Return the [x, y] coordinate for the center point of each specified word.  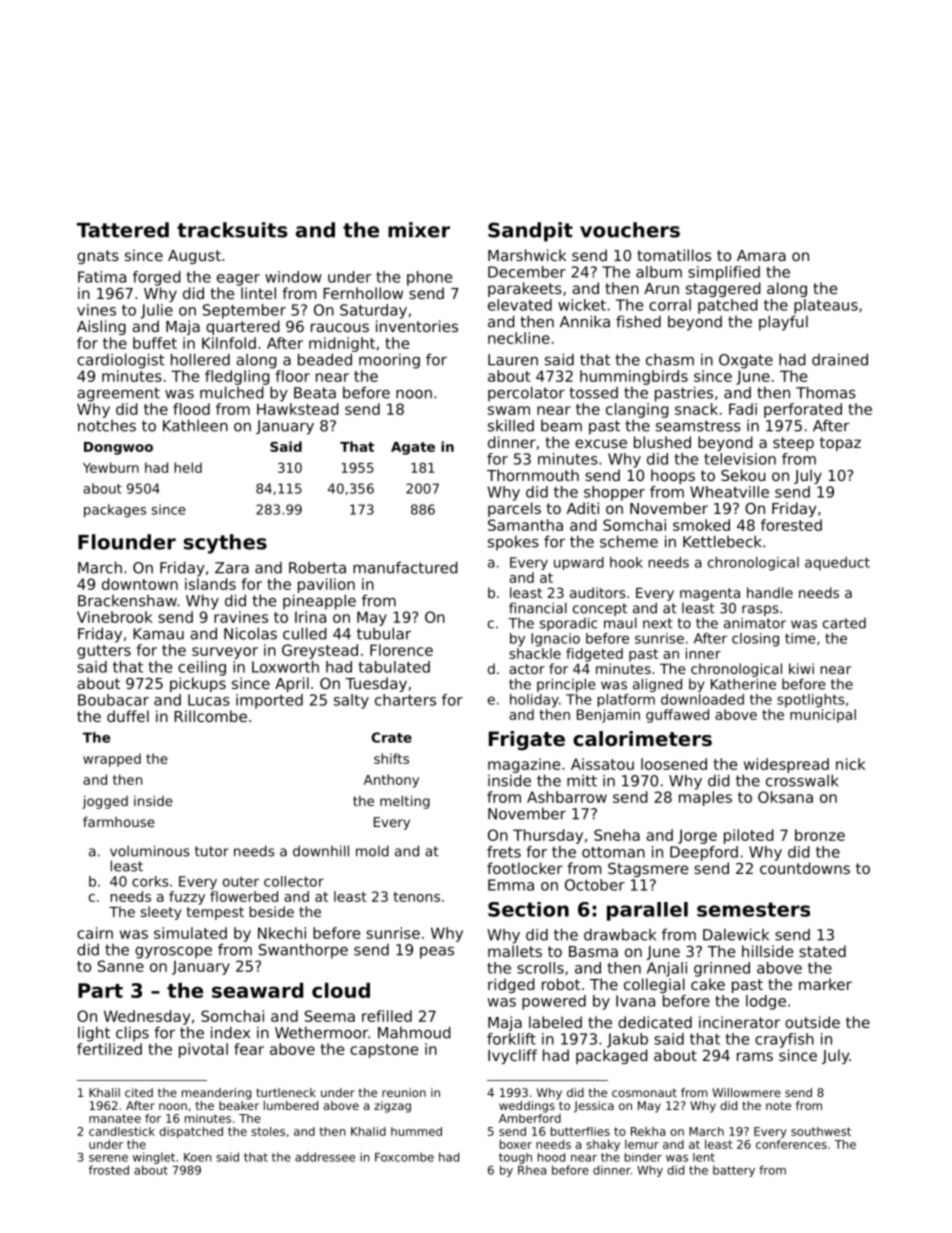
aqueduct [837, 564]
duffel [128, 716]
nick [851, 764]
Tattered [123, 230]
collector [294, 881]
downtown [140, 584]
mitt [582, 781]
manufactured [405, 567]
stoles [268, 1131]
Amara [761, 255]
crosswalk [802, 780]
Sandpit [530, 232]
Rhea [532, 1170]
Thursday [548, 836]
